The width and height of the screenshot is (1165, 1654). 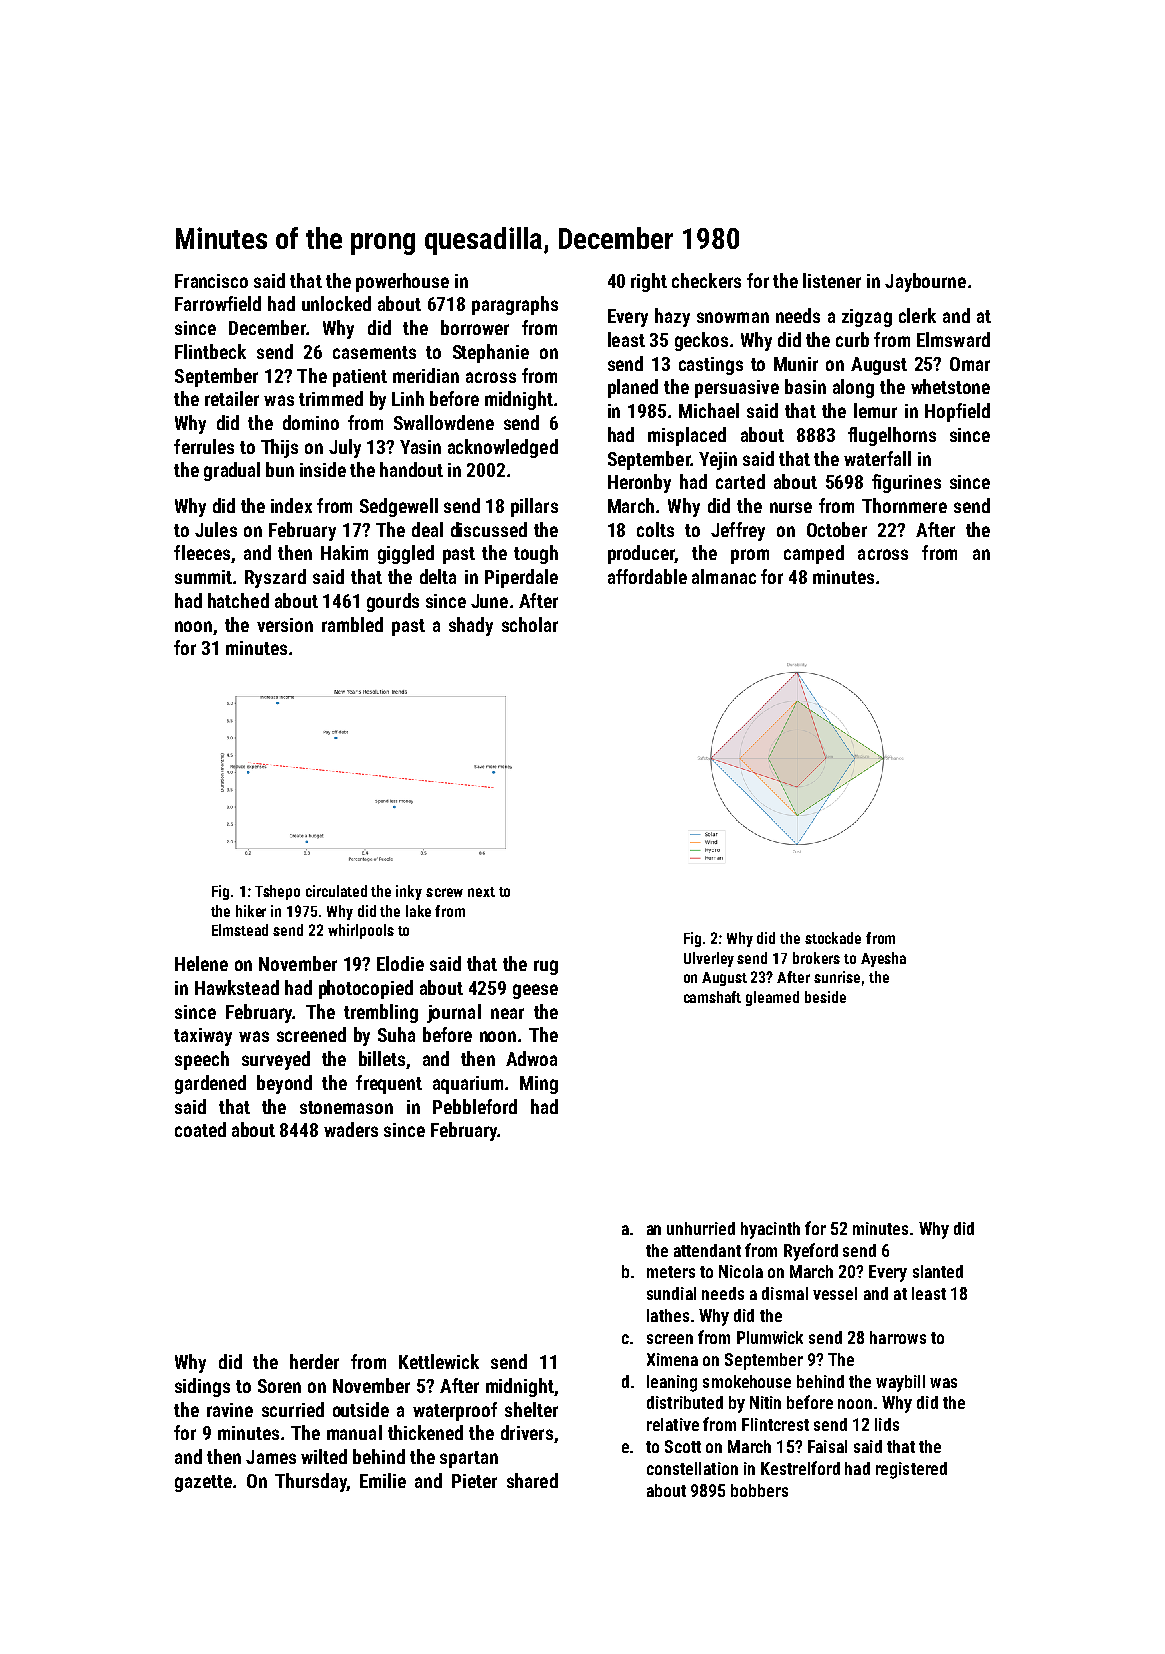 I want to click on shared, so click(x=532, y=1480).
